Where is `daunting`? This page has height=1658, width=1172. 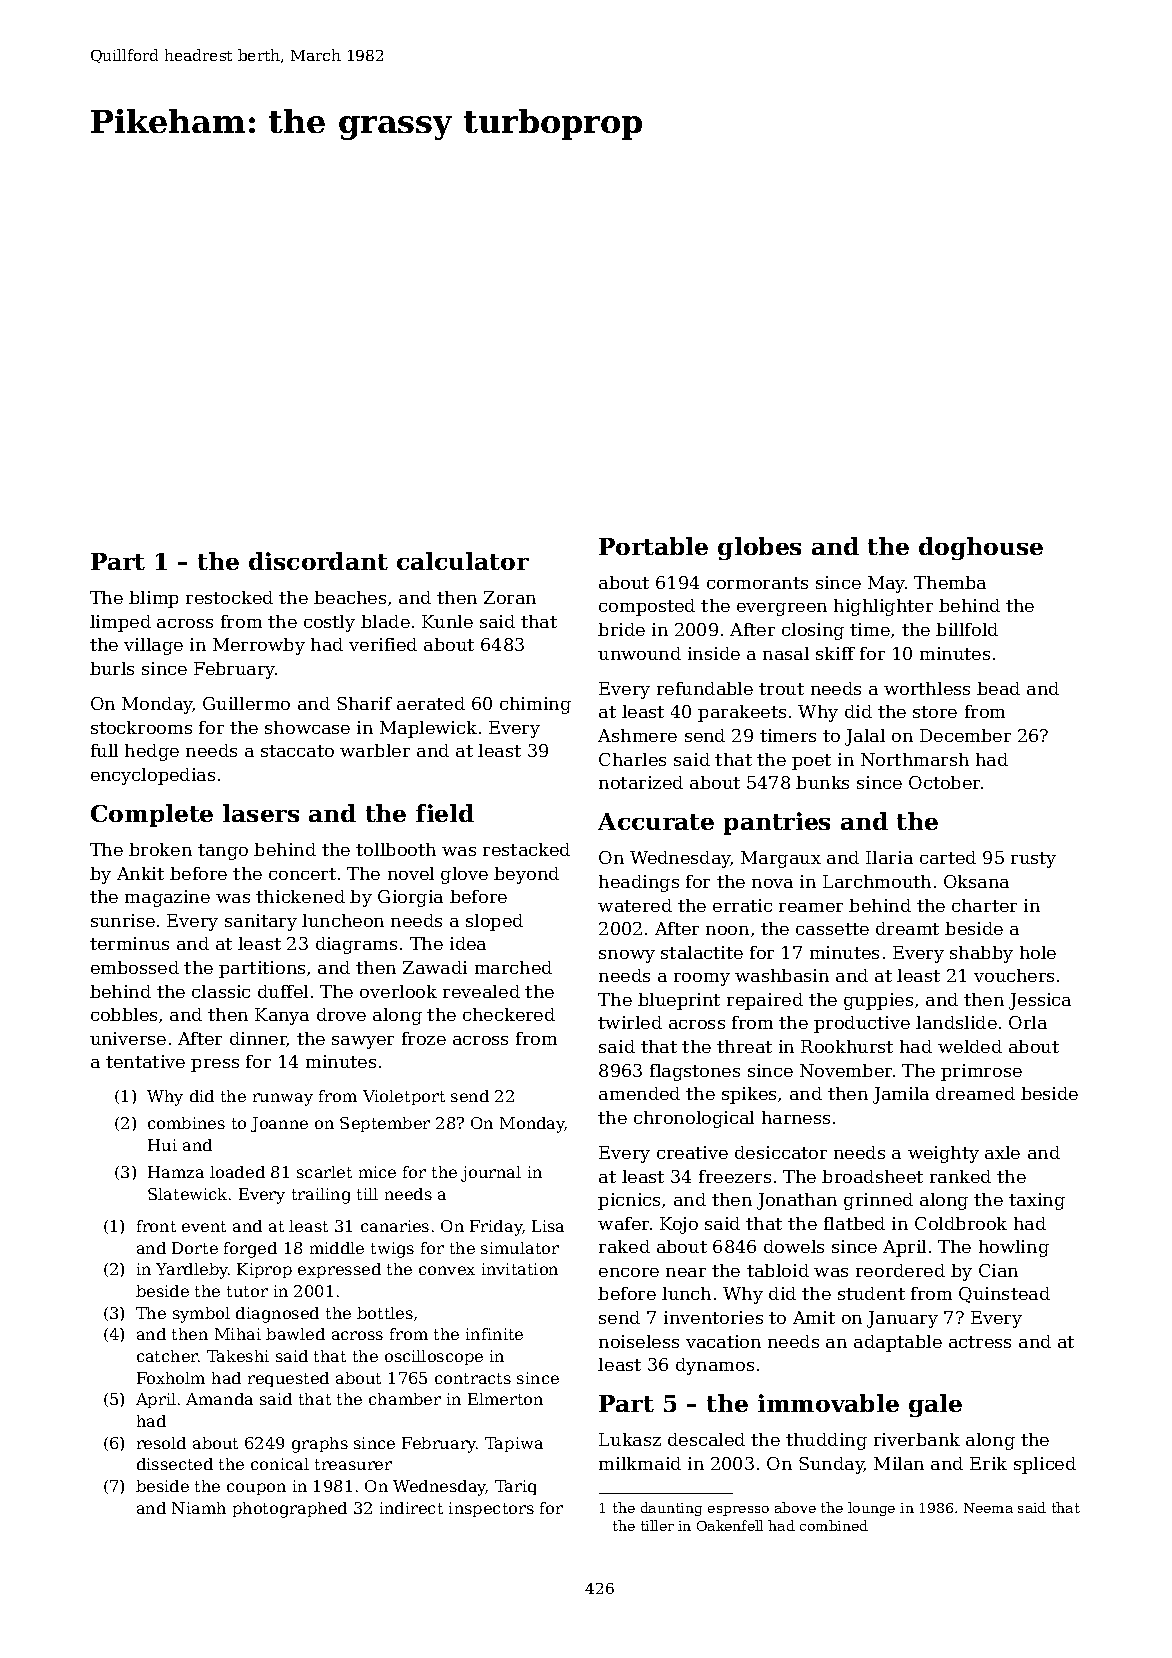
daunting is located at coordinates (671, 1509).
